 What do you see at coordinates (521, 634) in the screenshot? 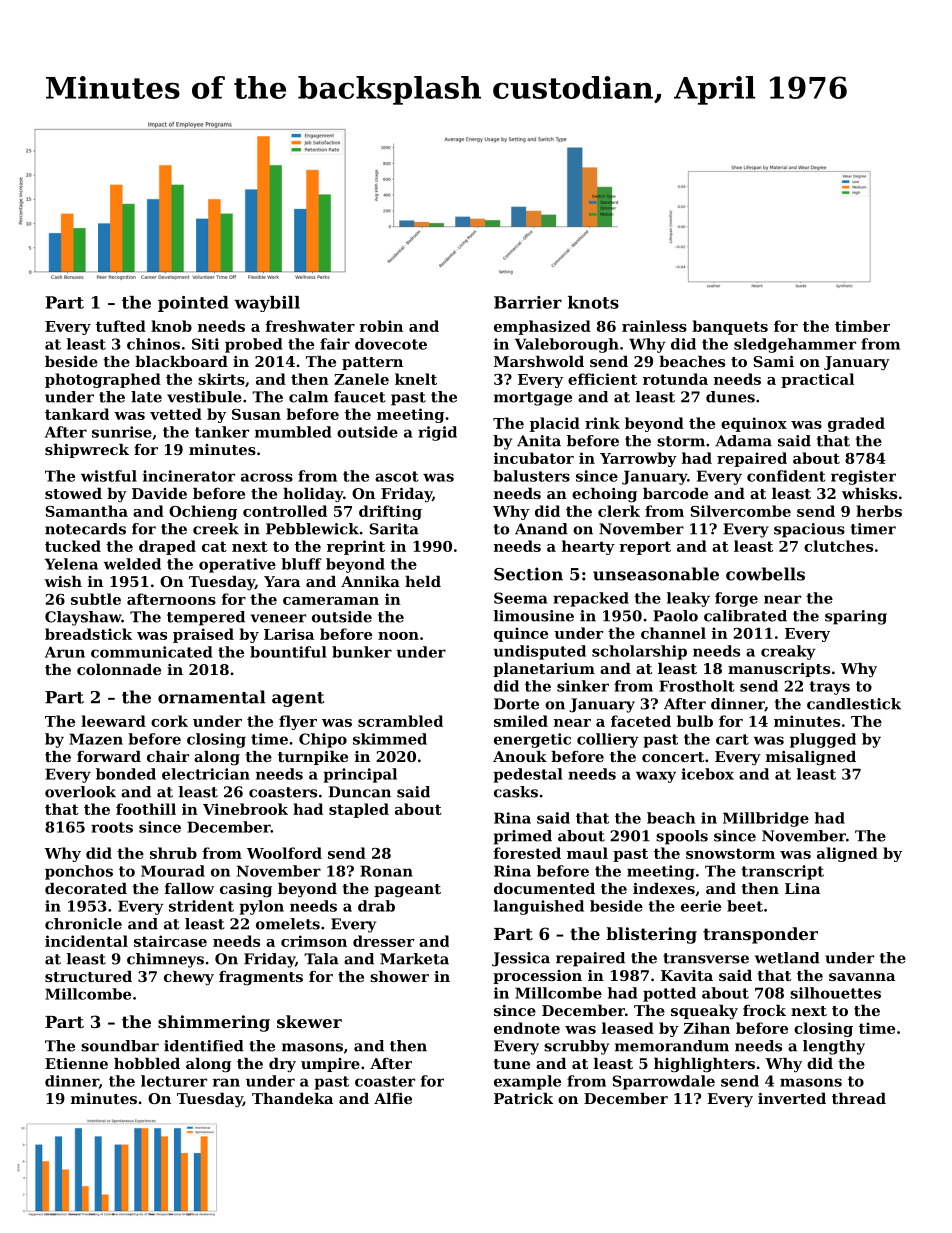
I see `quince` at bounding box center [521, 634].
